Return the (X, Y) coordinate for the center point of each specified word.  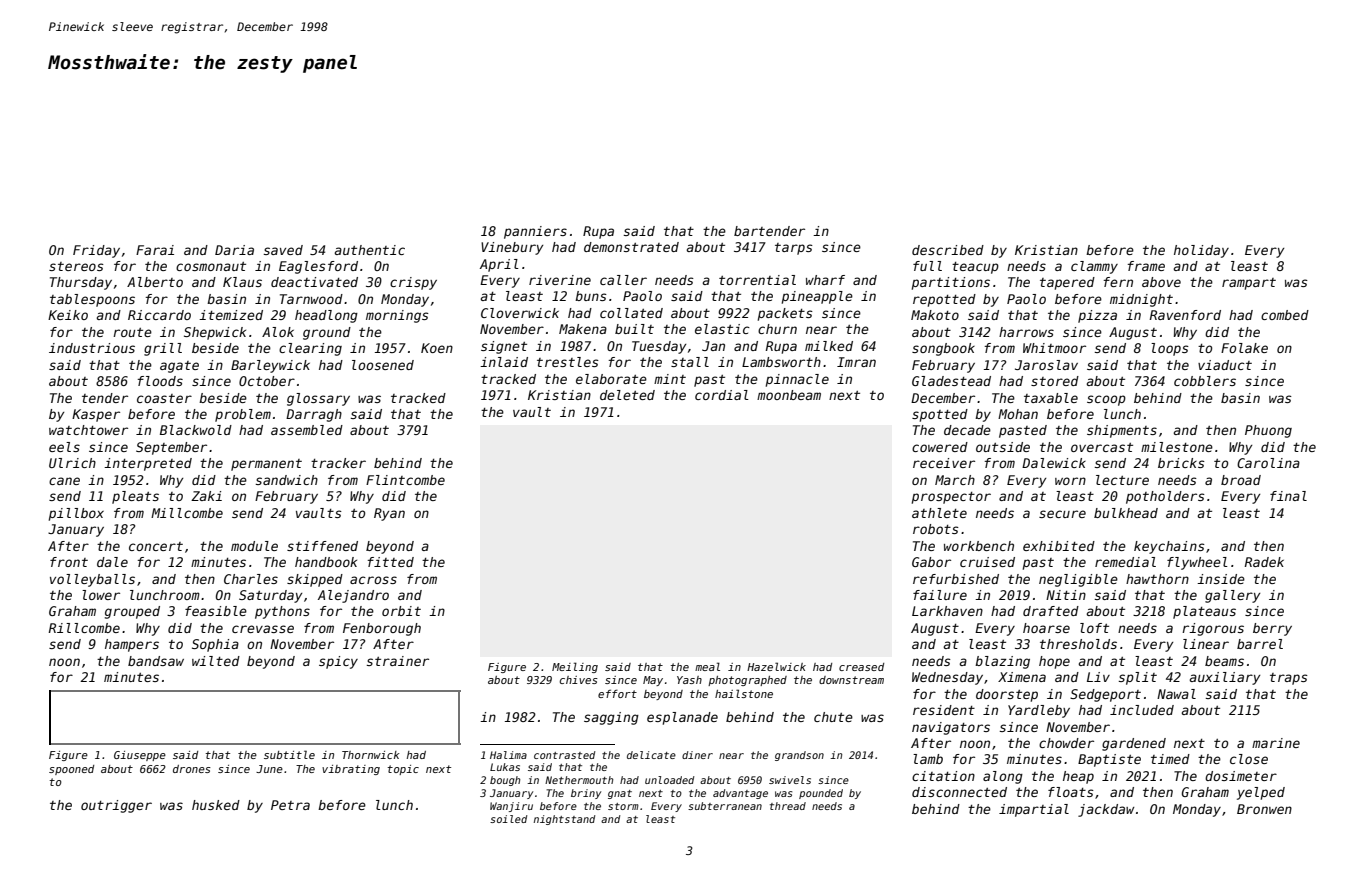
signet (504, 347)
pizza (1097, 316)
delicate (651, 755)
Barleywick (270, 366)
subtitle (289, 754)
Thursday (81, 283)
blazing (1002, 662)
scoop (1106, 400)
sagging (611, 718)
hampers (132, 645)
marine (1276, 743)
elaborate (611, 379)
